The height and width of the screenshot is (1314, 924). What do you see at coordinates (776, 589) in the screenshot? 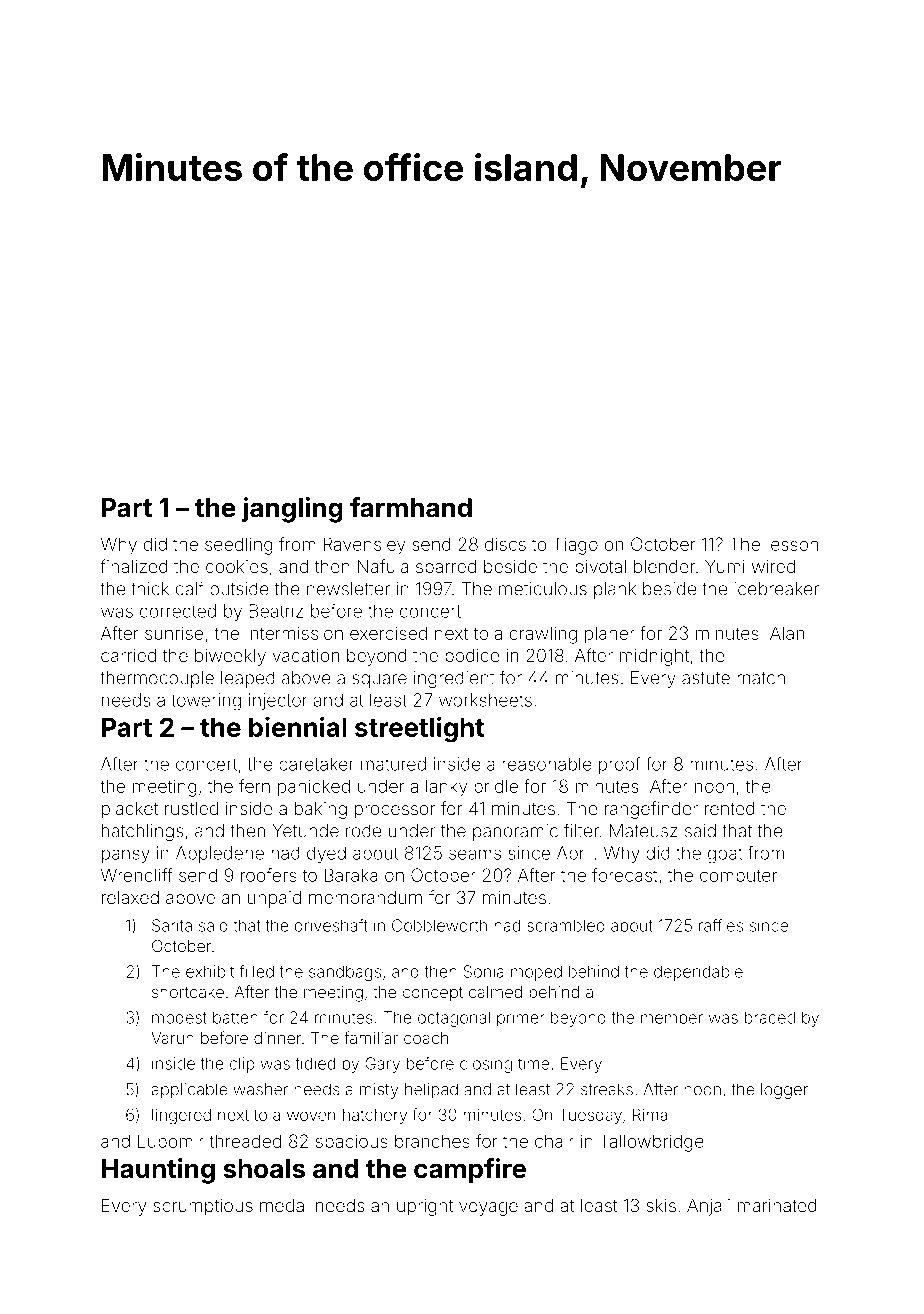
I see `icebreaker` at bounding box center [776, 589].
